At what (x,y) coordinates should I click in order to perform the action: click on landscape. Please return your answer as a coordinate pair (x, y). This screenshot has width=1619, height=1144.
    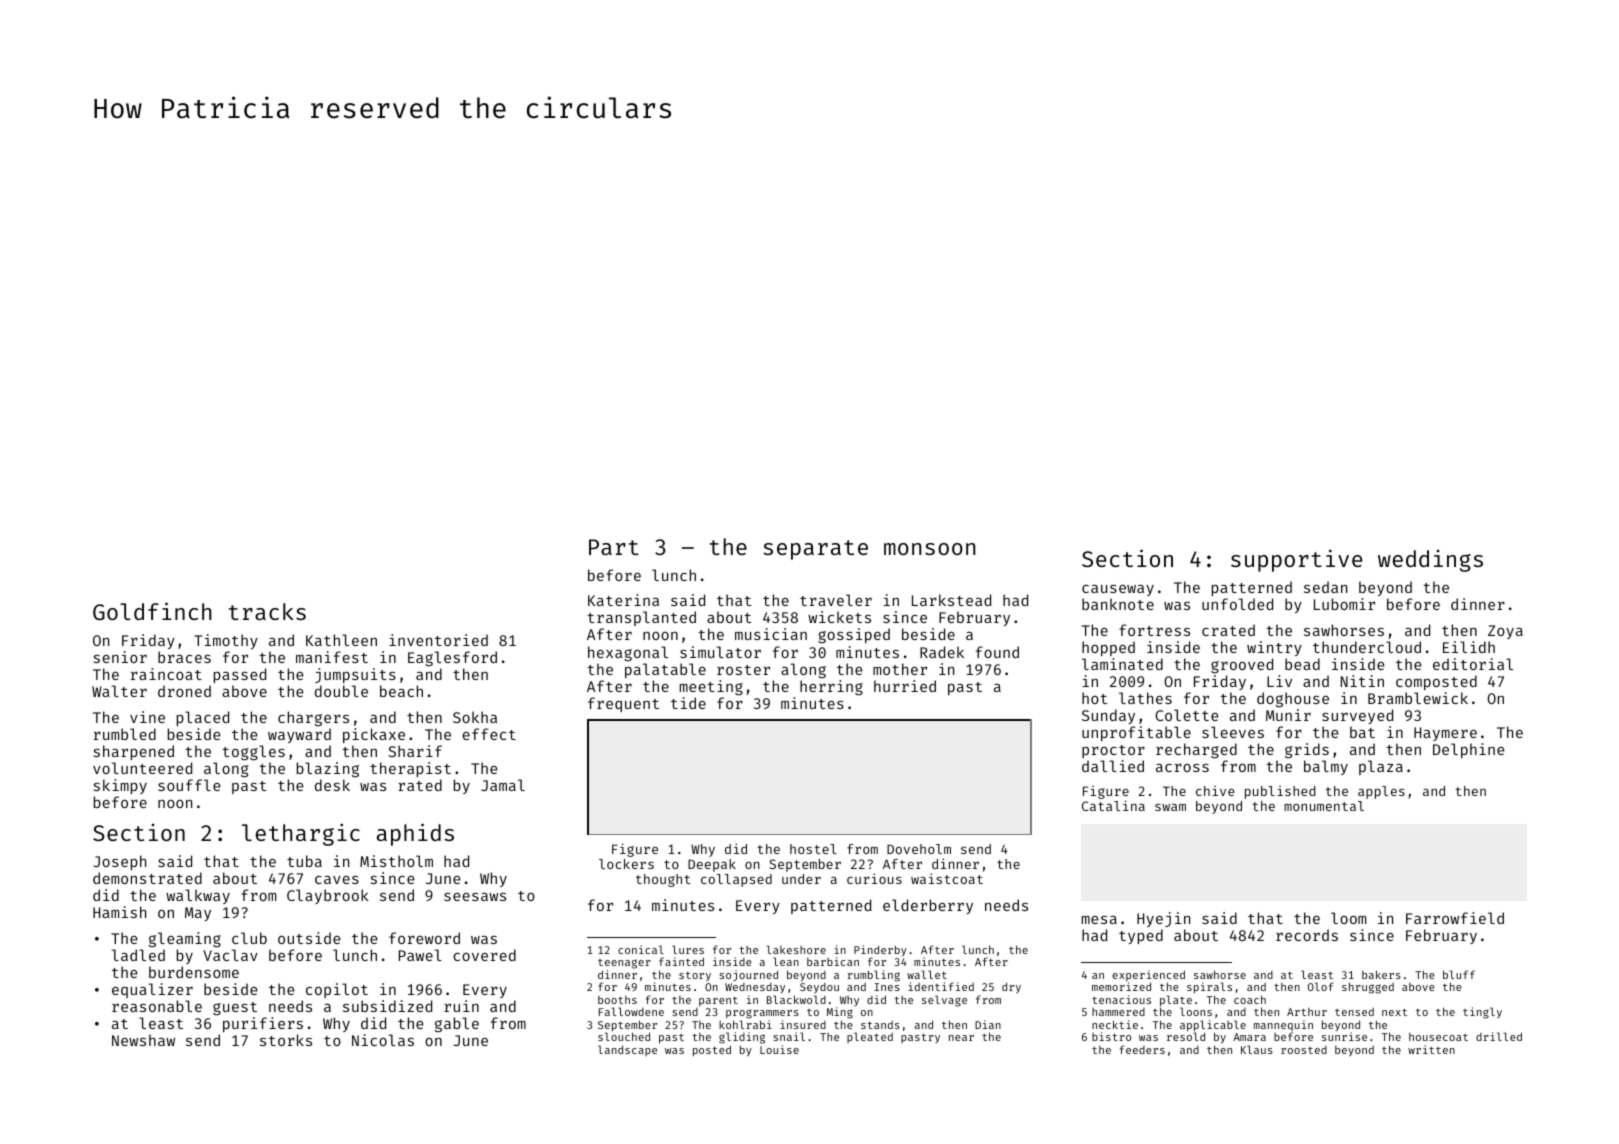
    Looking at the image, I should click on (627, 1050).
